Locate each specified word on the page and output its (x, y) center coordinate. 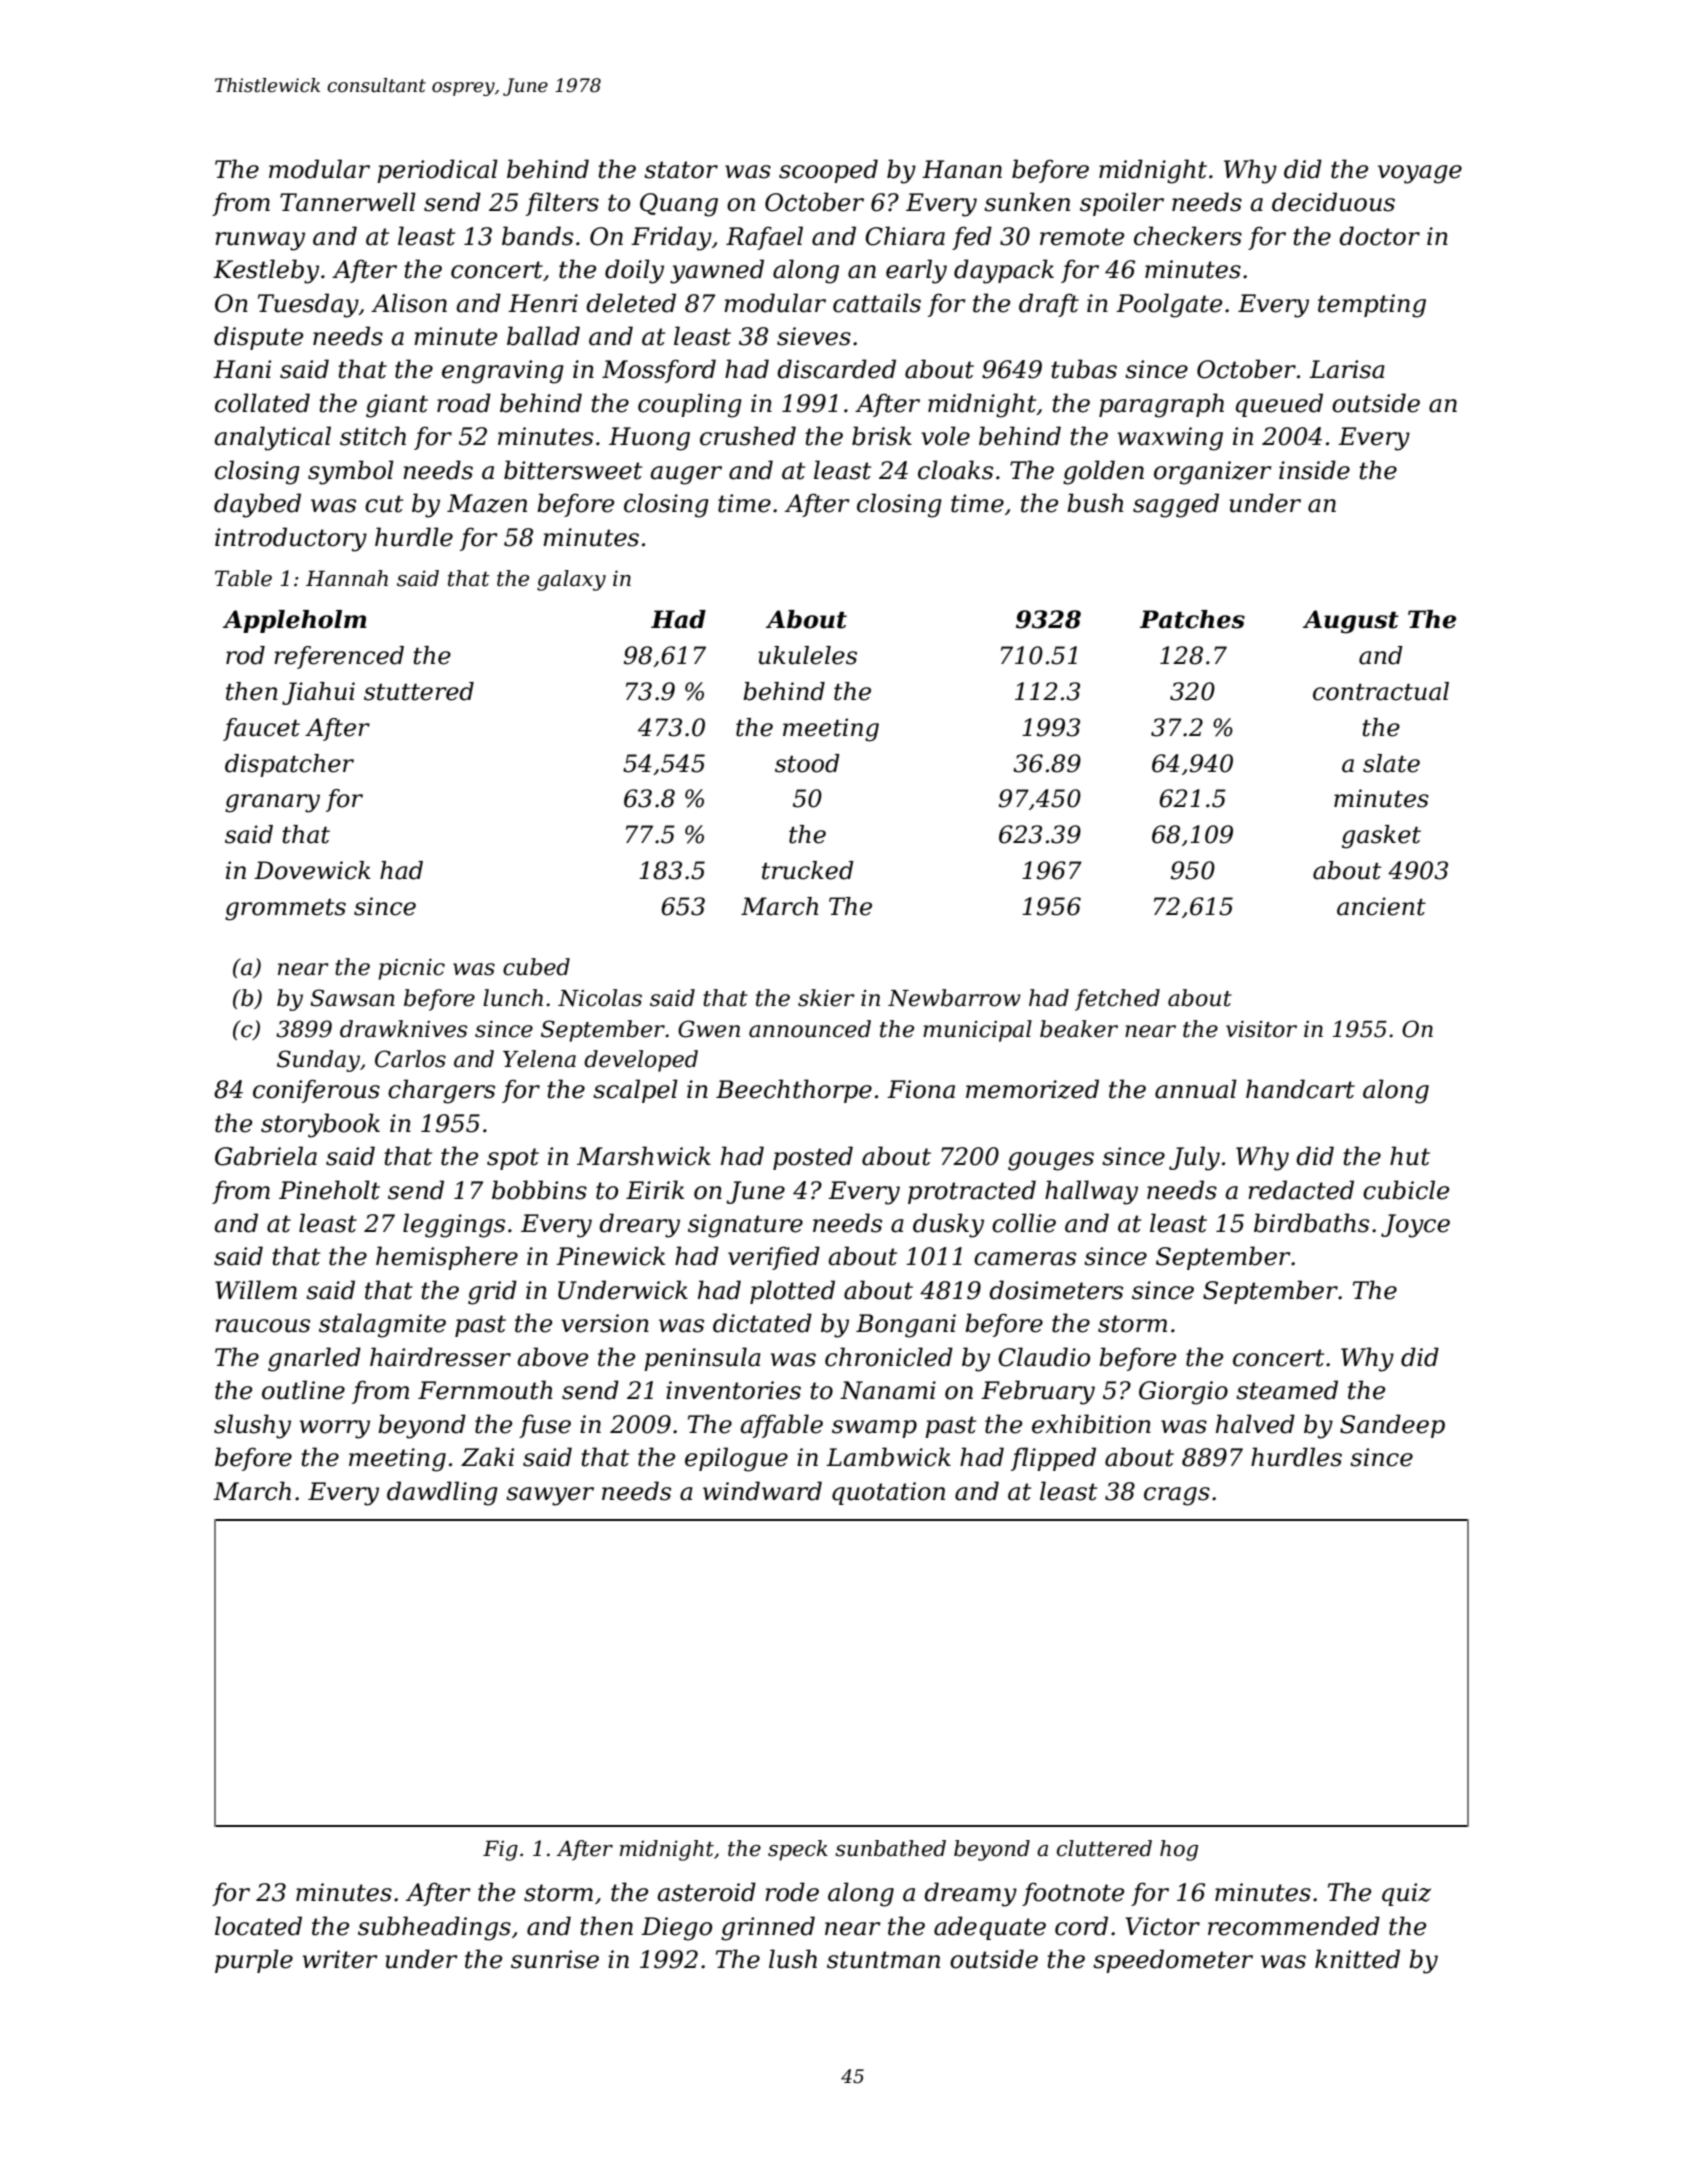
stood (807, 763)
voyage (1420, 174)
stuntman (883, 1960)
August (1351, 622)
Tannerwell (348, 202)
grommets (285, 910)
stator (681, 170)
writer (340, 1959)
